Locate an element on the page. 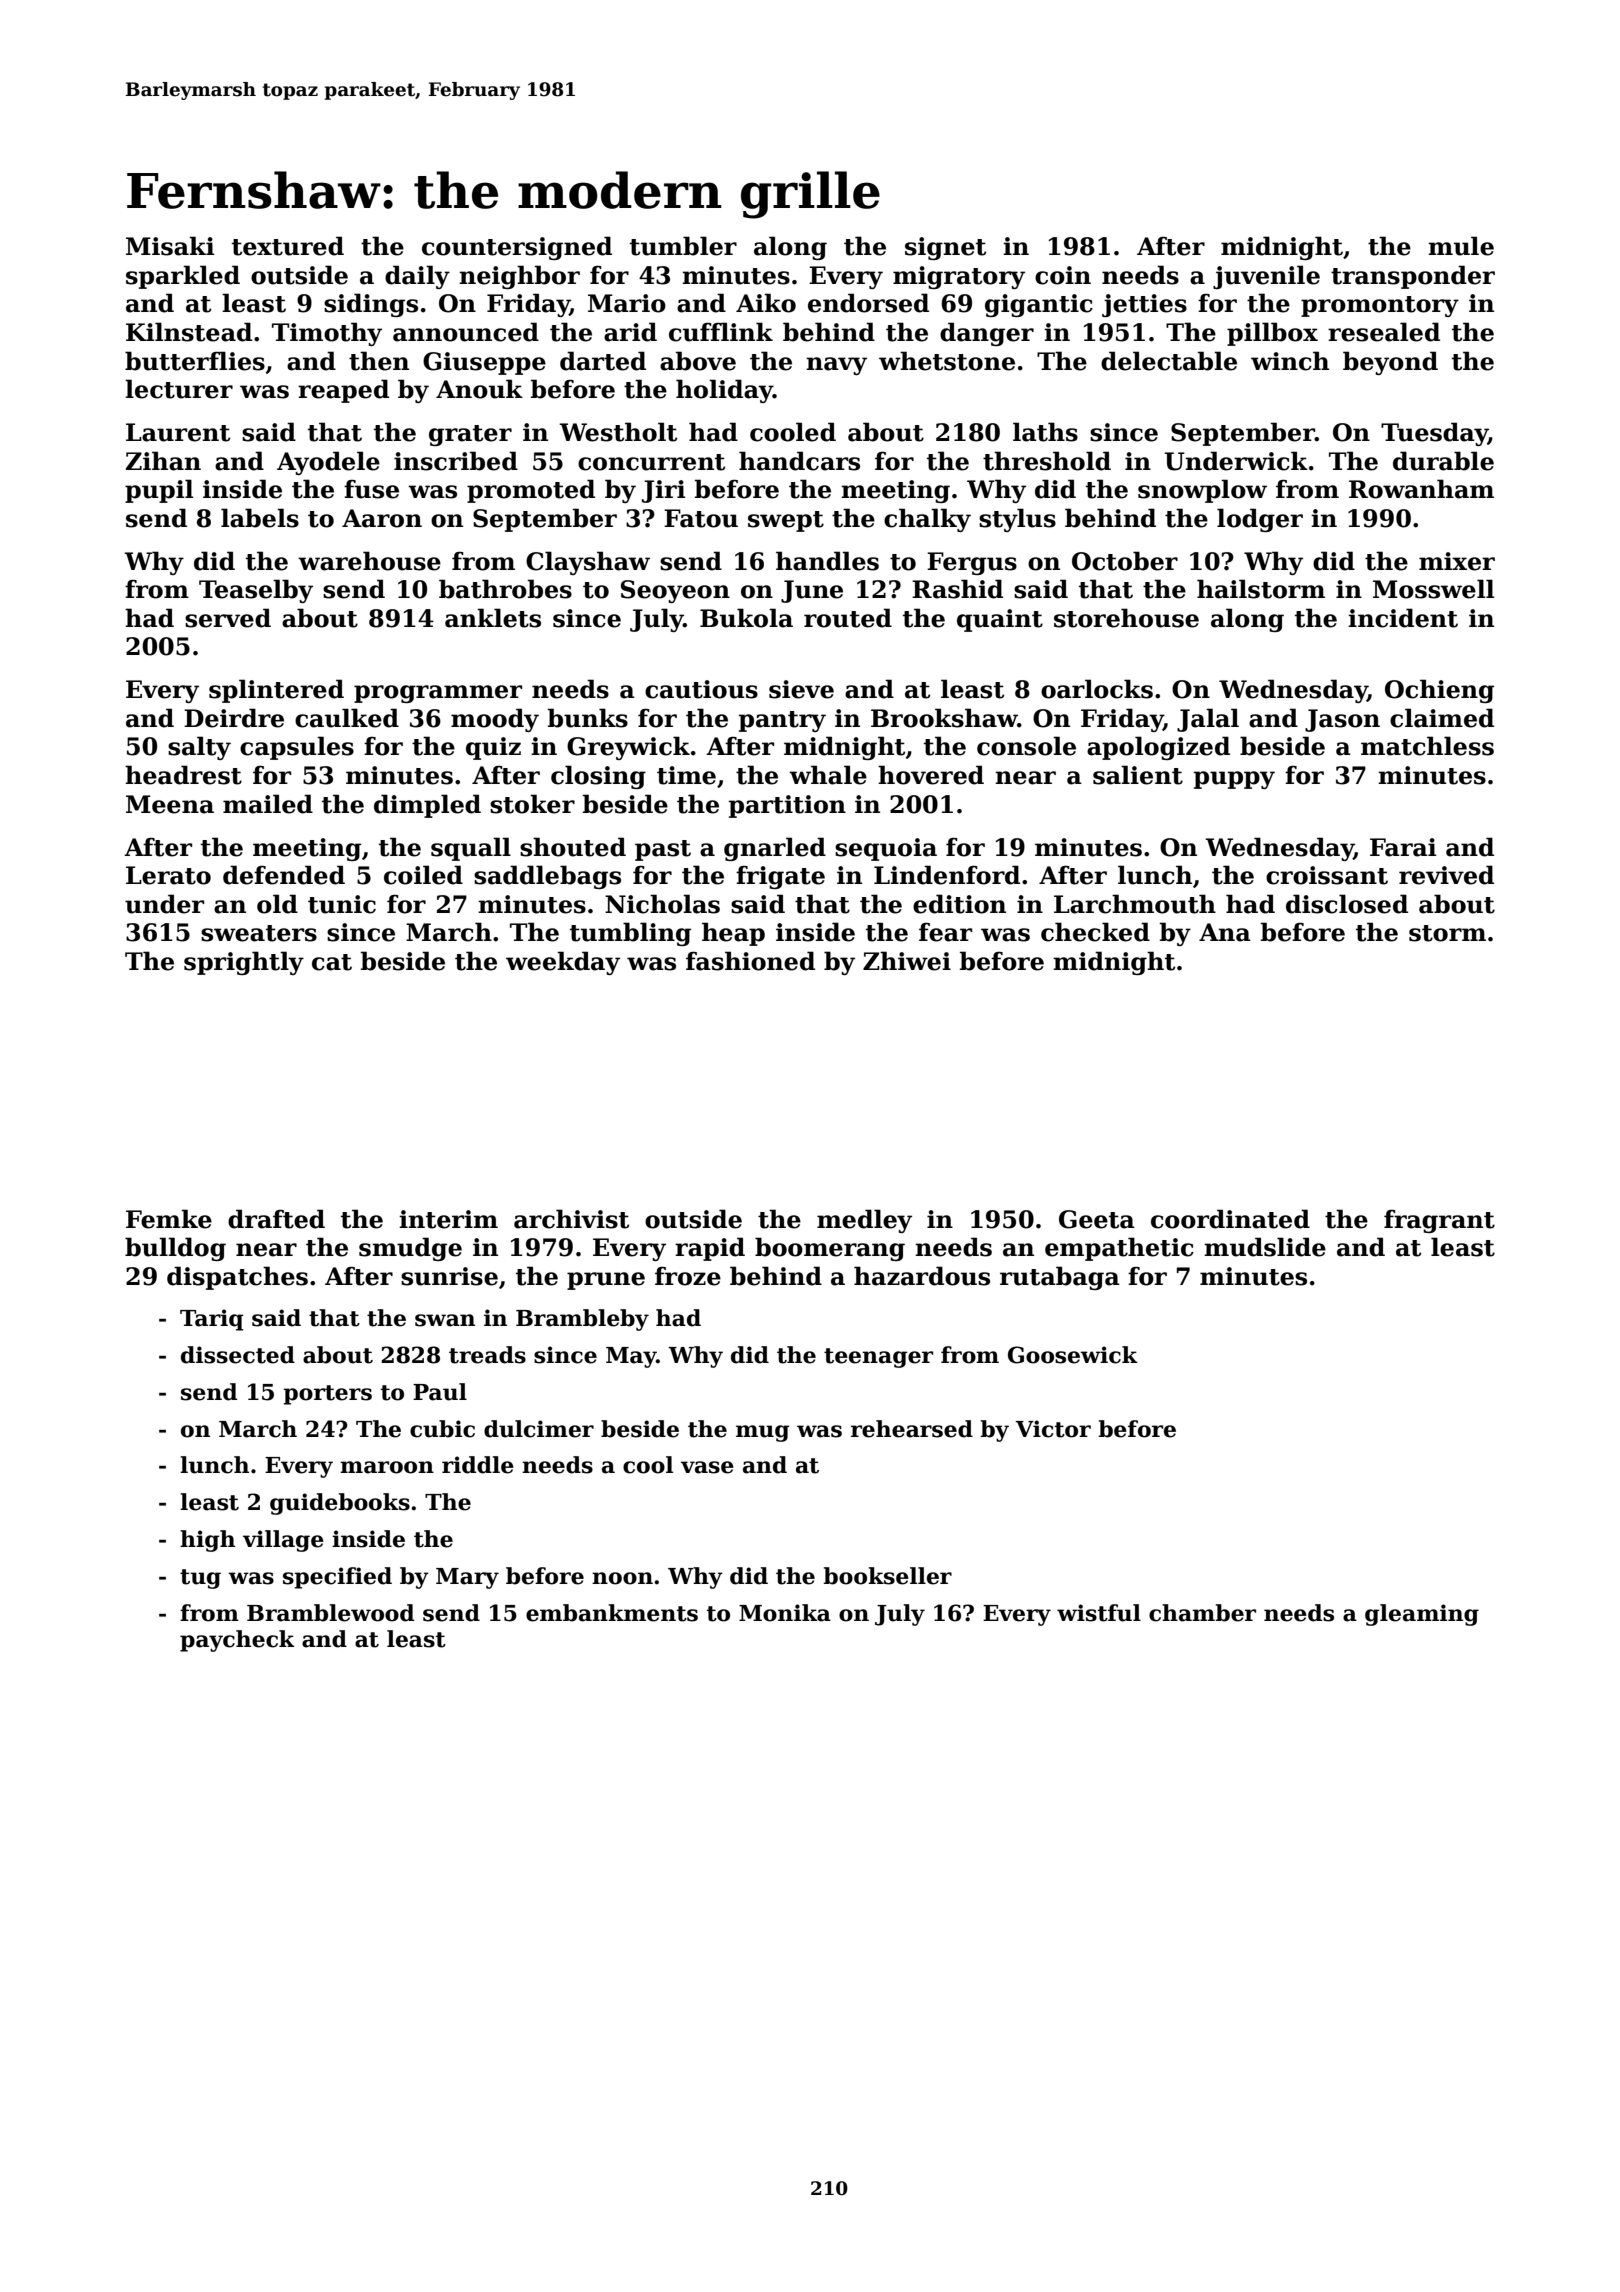 This document has height=2292, width=1620. lodger is located at coordinates (1260, 520).
